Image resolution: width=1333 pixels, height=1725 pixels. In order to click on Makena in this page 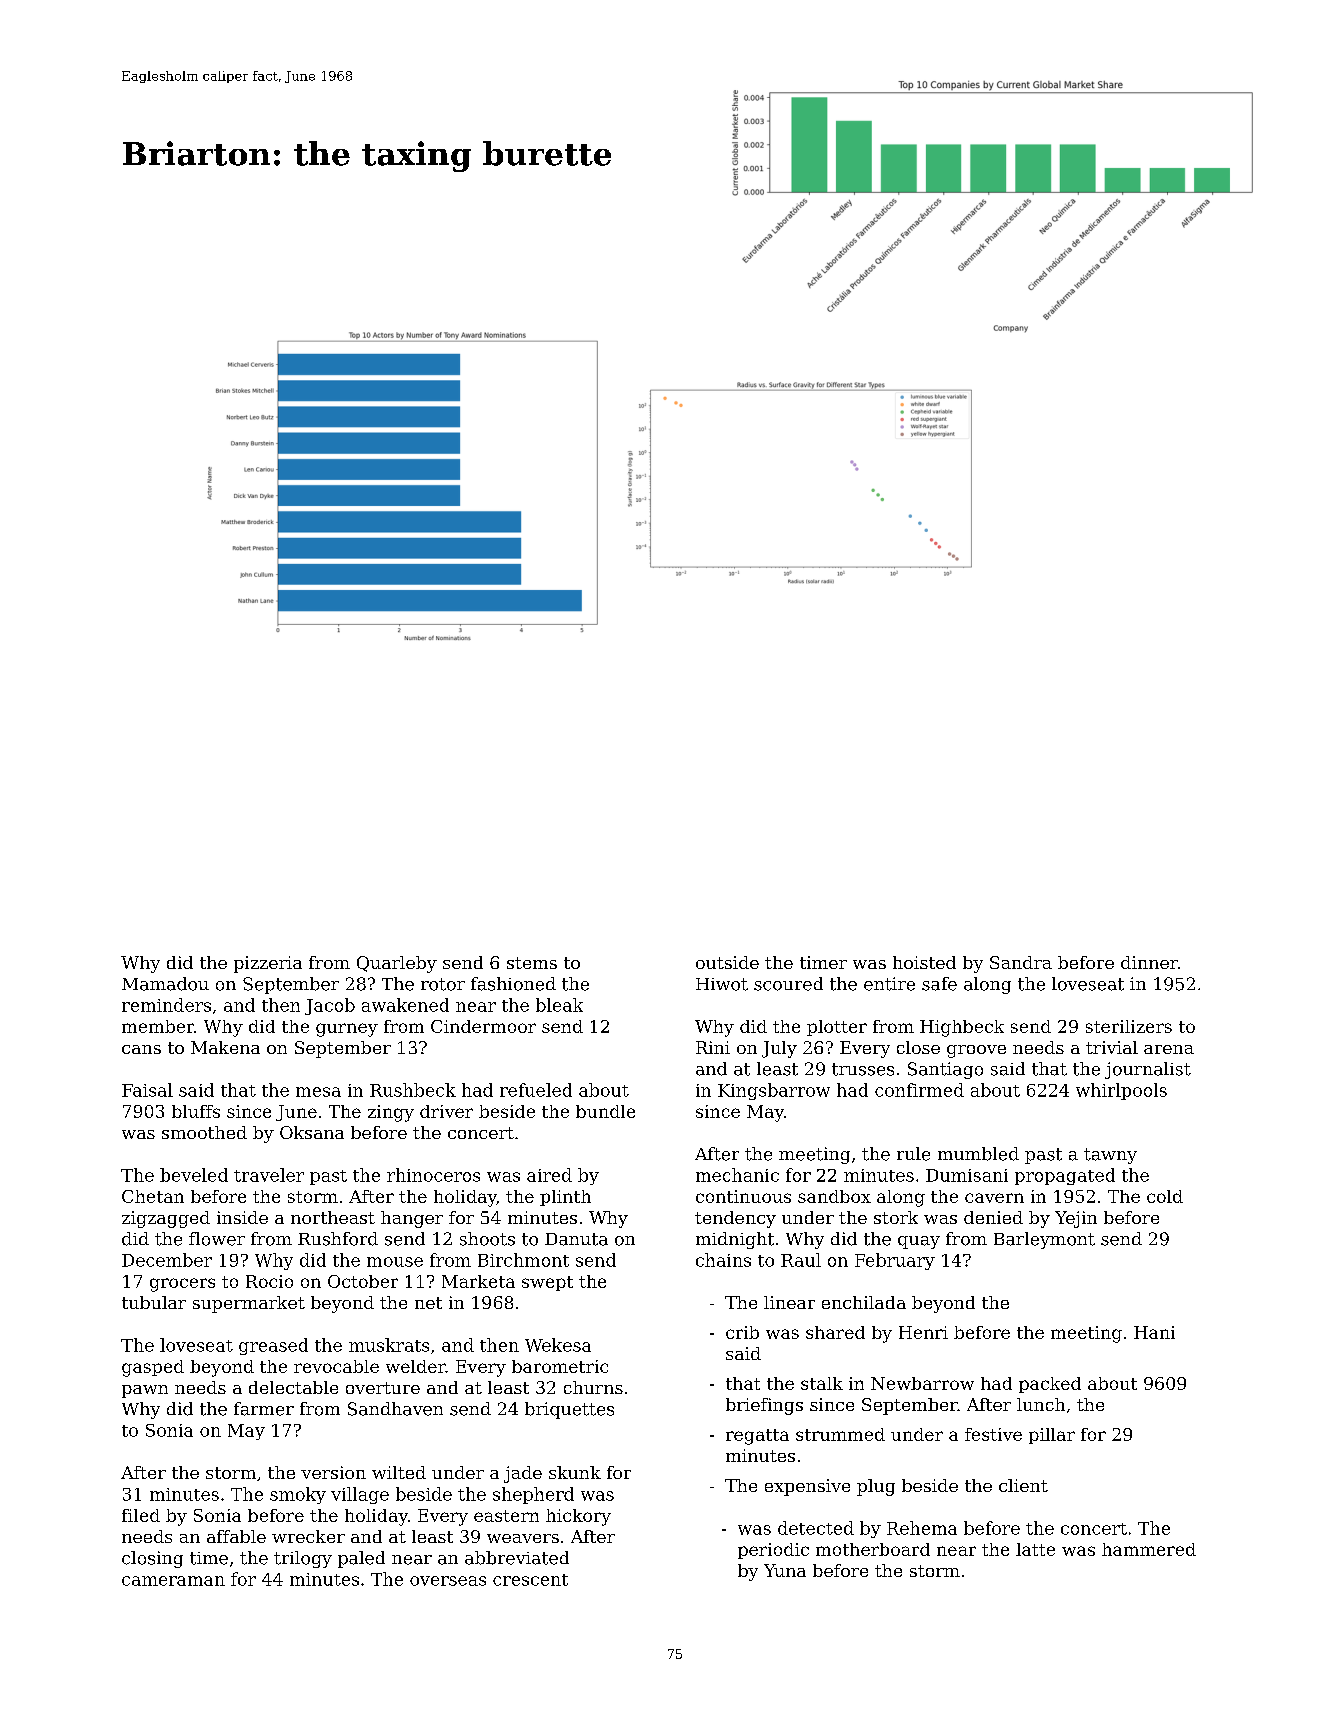, I will do `click(225, 1047)`.
